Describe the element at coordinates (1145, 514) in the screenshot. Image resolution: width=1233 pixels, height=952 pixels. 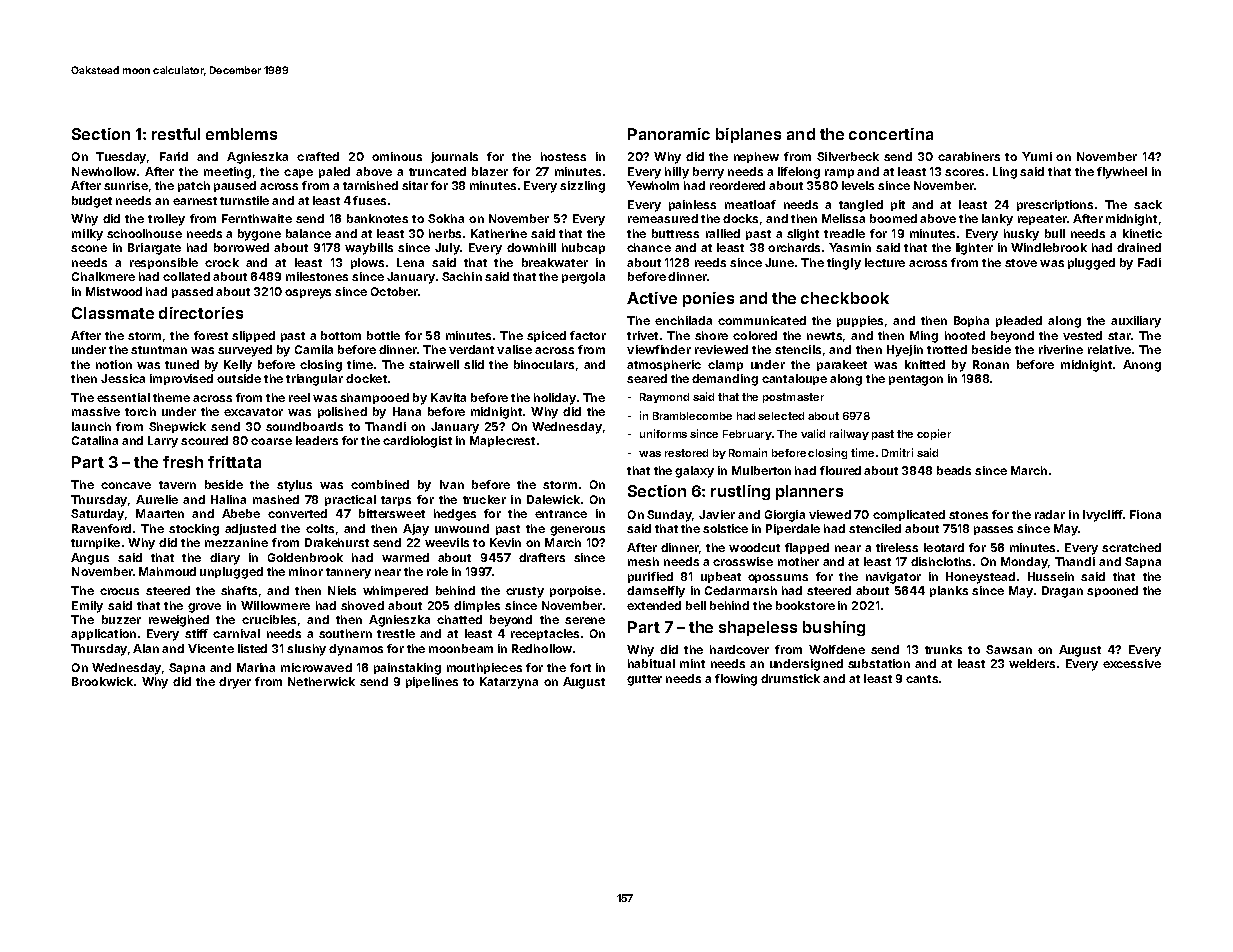
I see `Fiona` at that location.
